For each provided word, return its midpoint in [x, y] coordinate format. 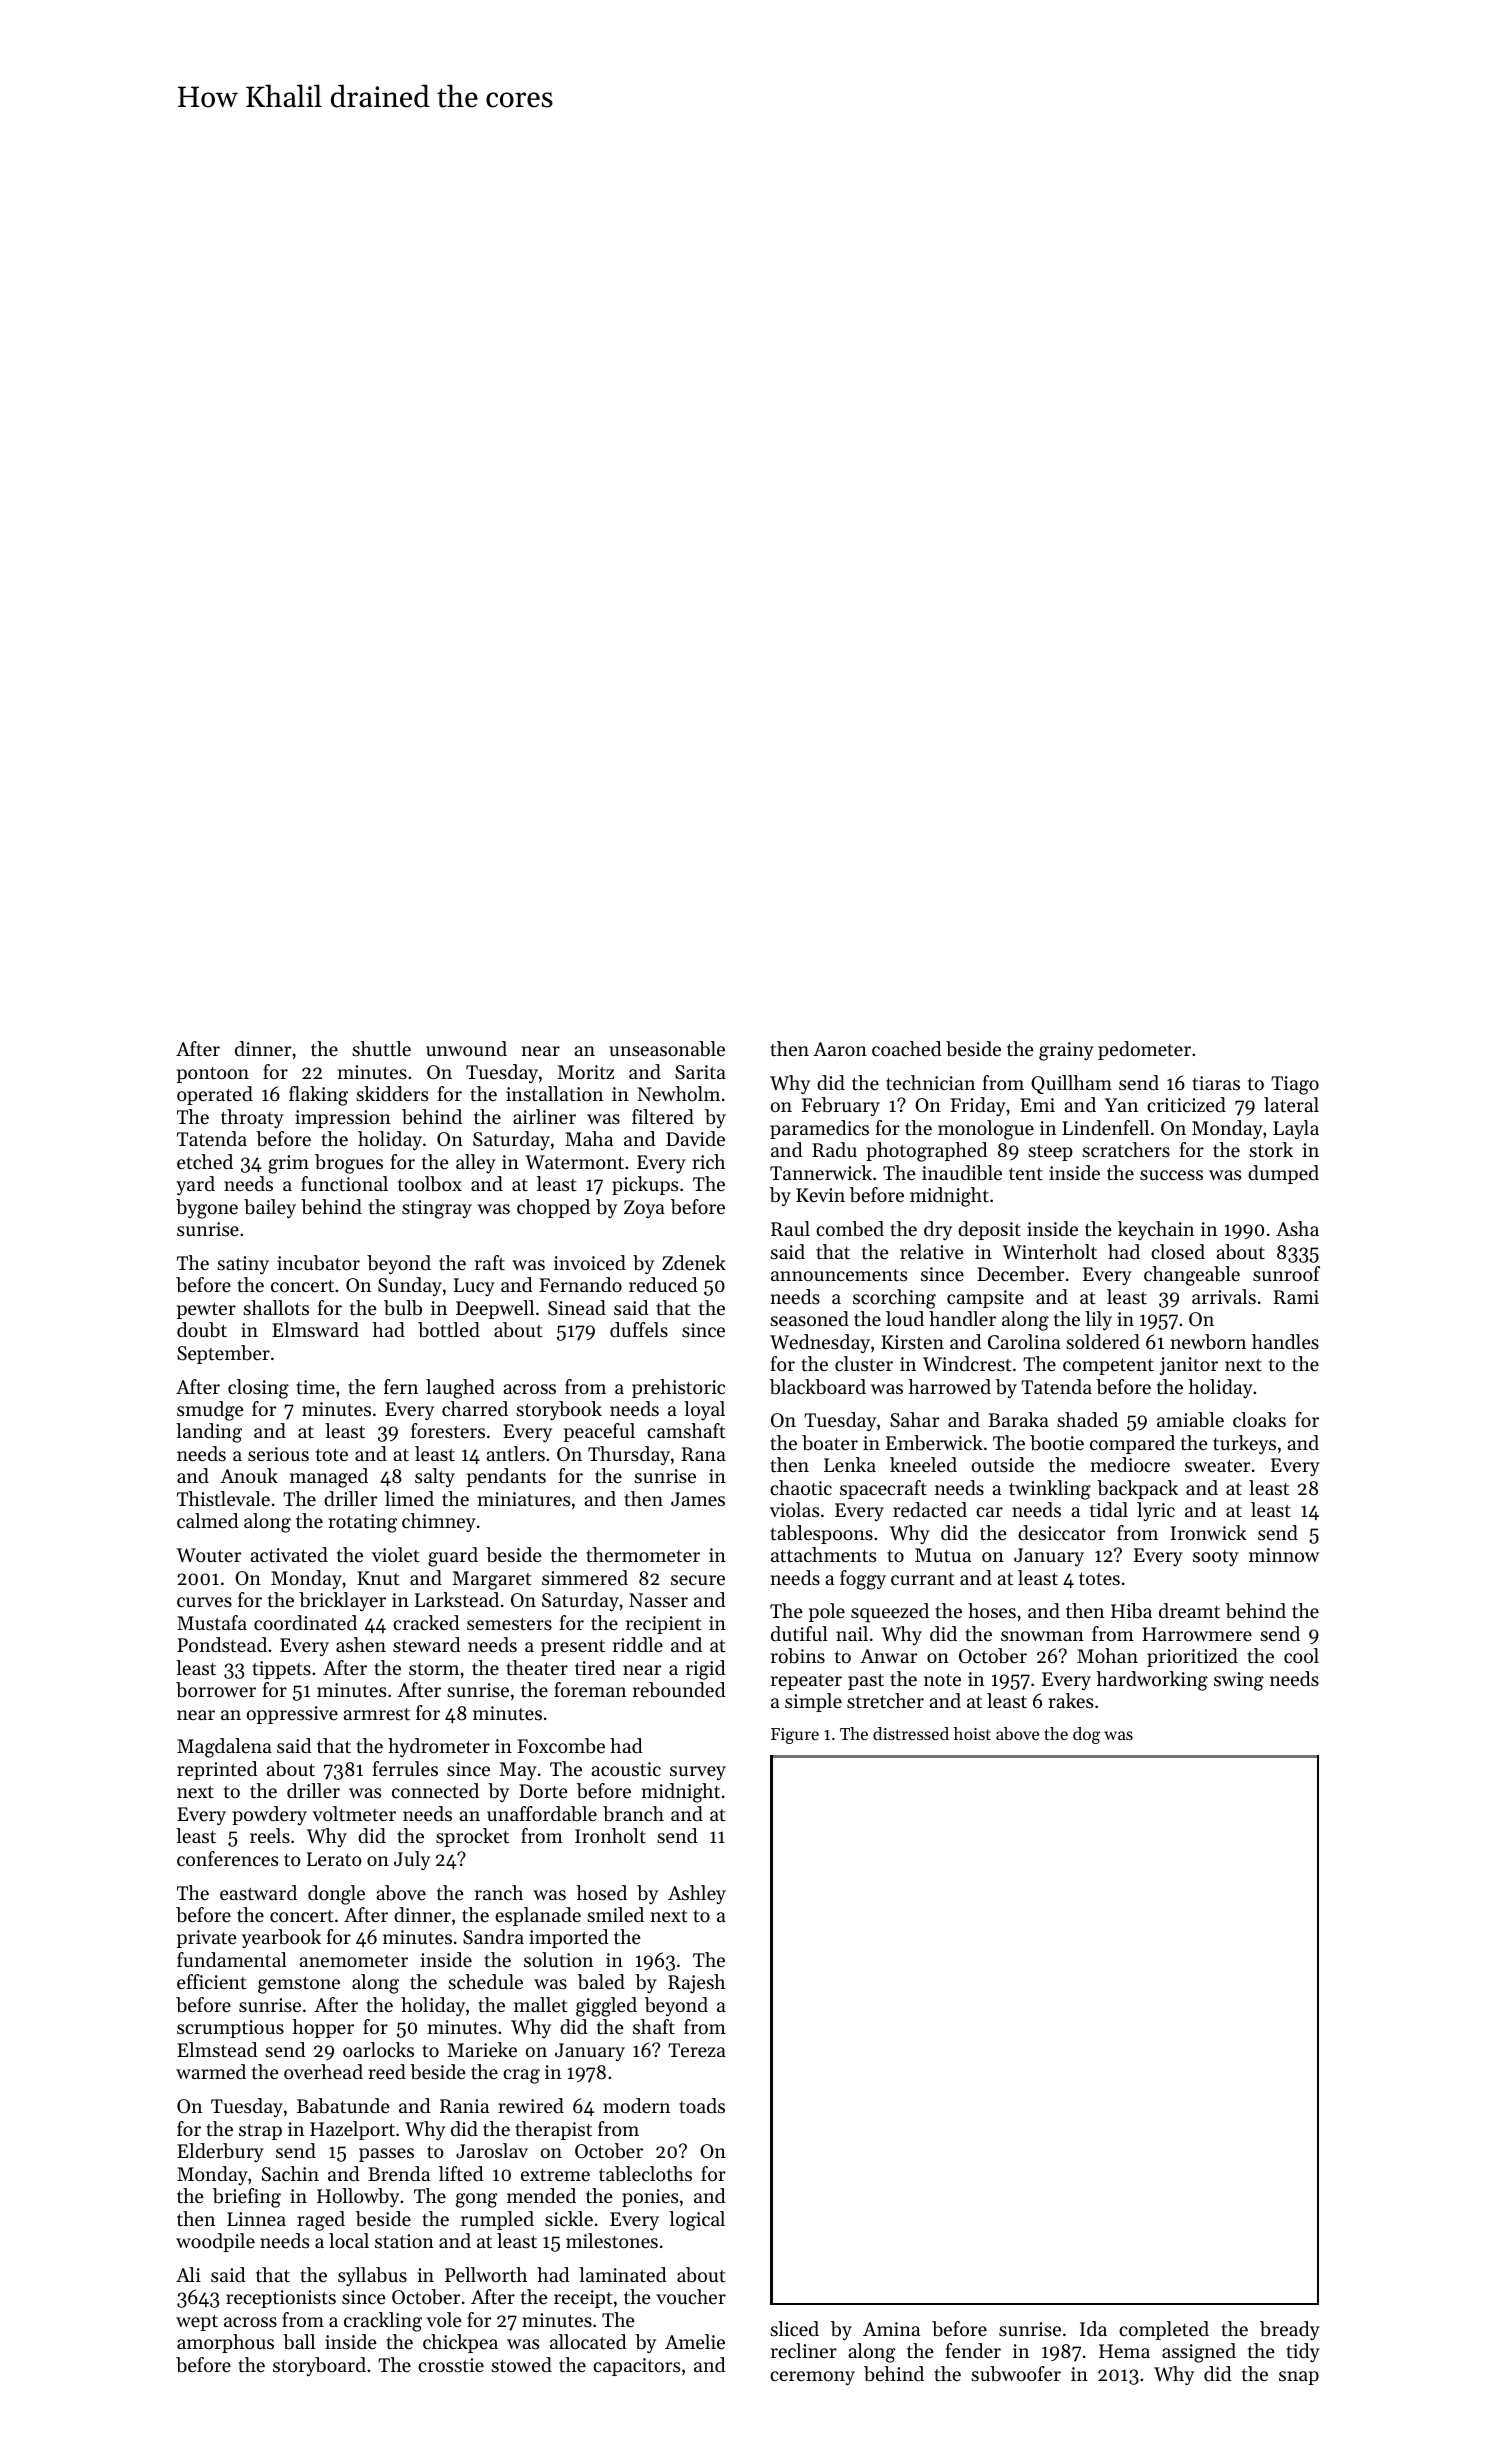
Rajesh [696, 1983]
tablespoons [821, 1534]
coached [906, 1049]
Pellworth [486, 2275]
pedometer [1144, 1050]
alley [476, 1163]
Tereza [697, 2050]
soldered [1103, 1342]
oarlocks [378, 2050]
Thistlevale [223, 1499]
